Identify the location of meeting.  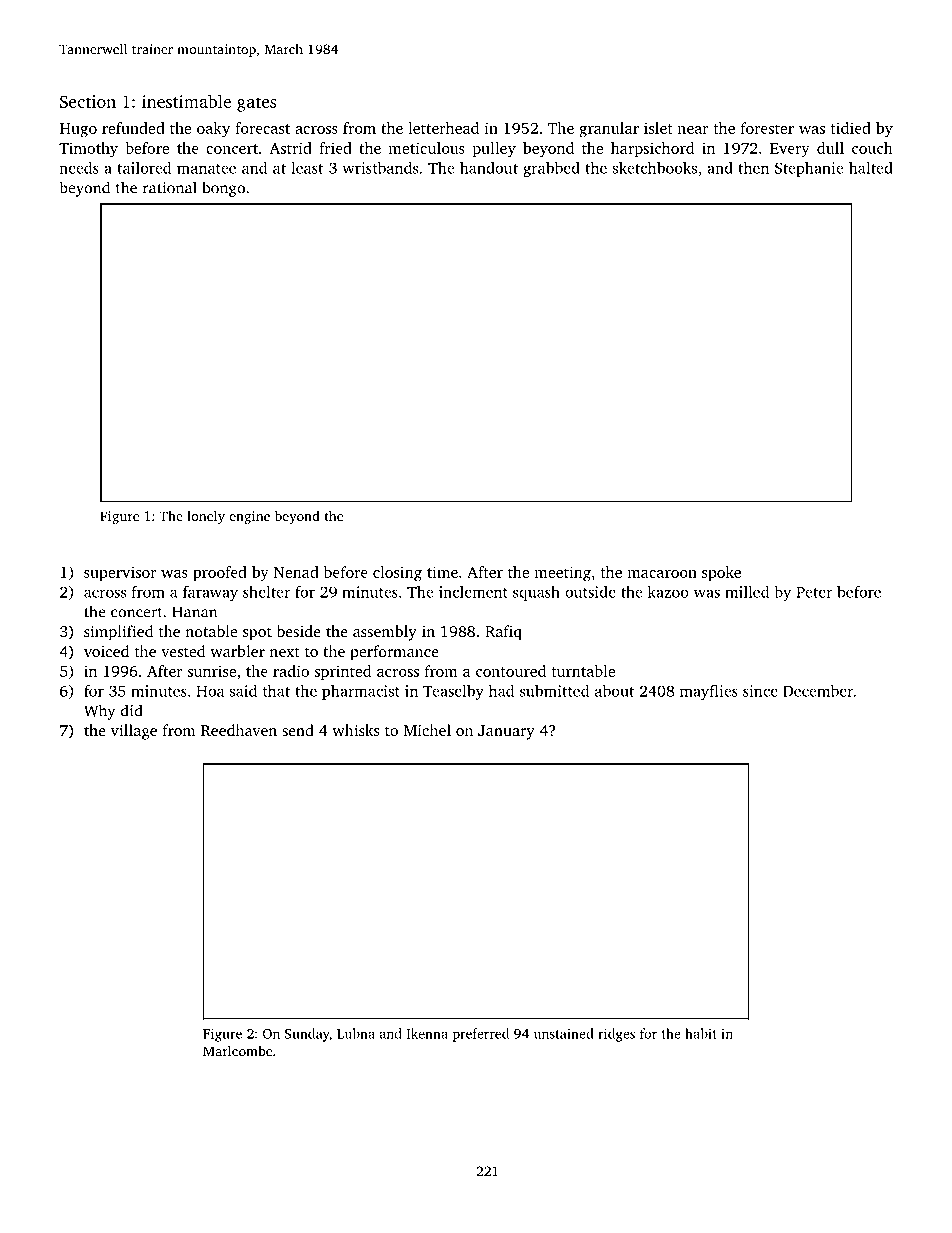
(562, 574).
